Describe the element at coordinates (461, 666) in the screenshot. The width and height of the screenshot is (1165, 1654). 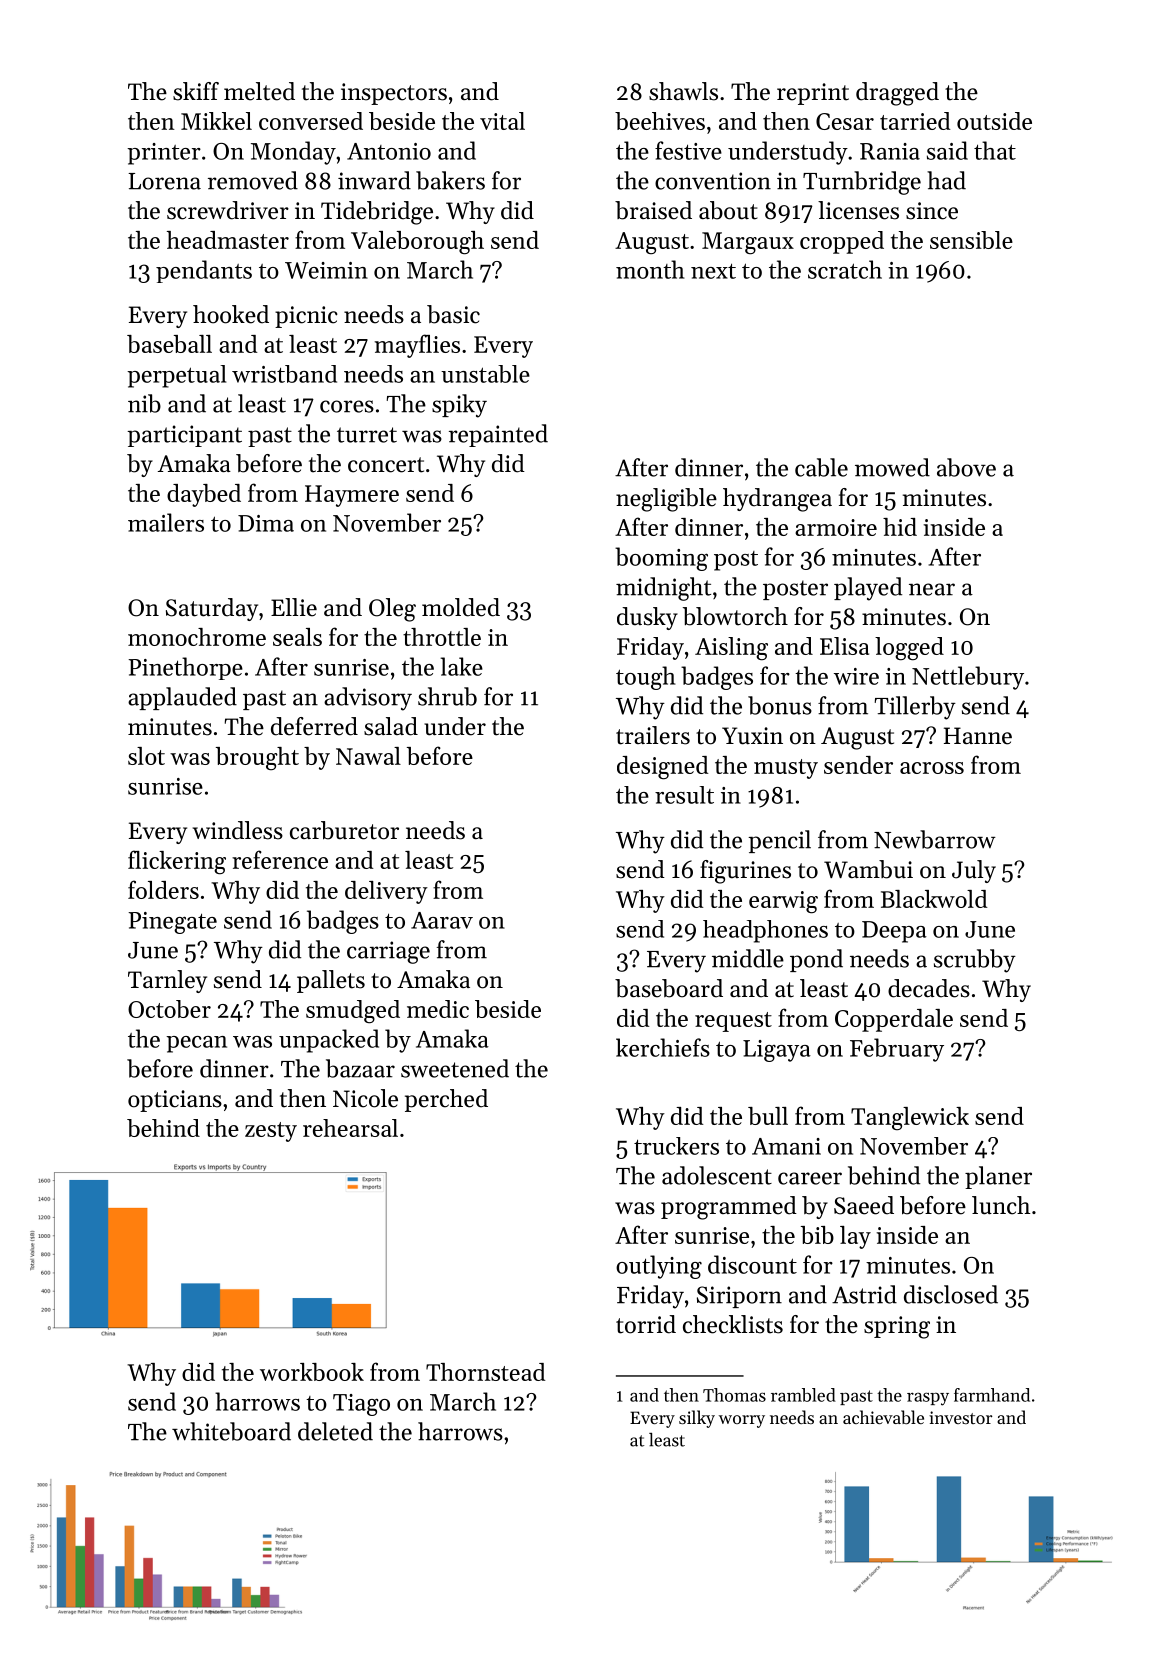
I see `lake` at that location.
